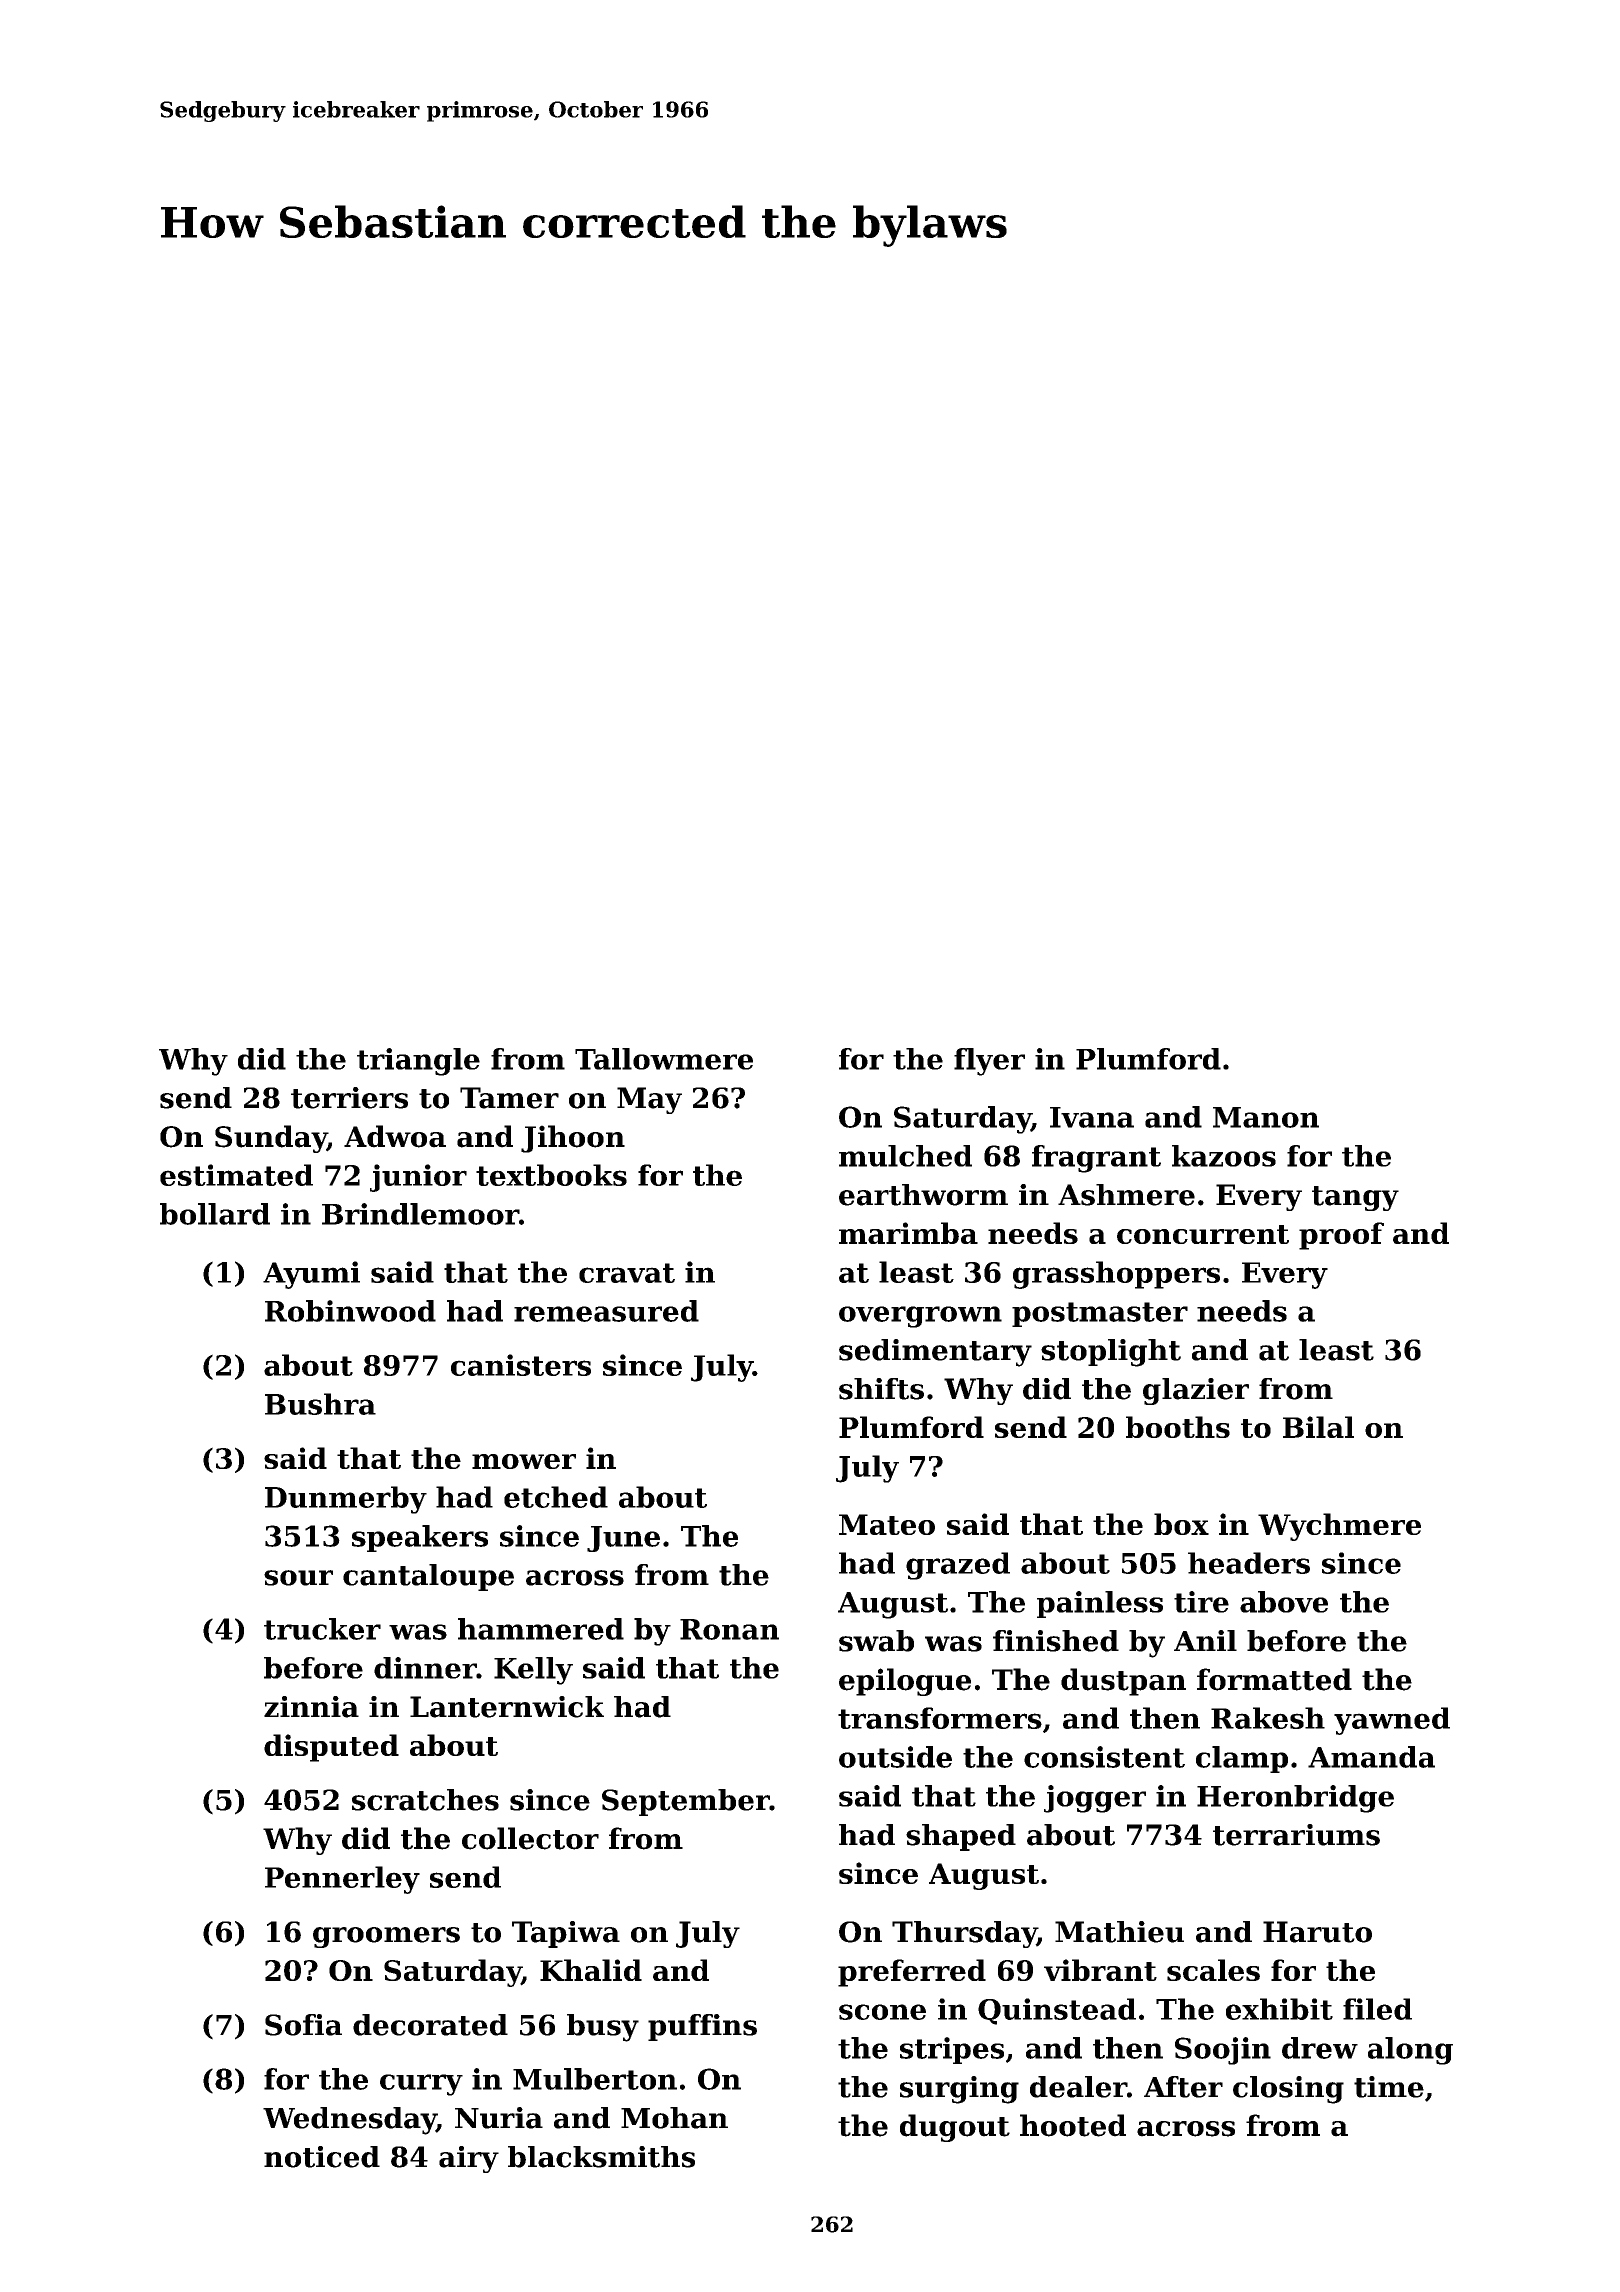 This page has height=2292, width=1620. I want to click on Ronan, so click(729, 1629).
